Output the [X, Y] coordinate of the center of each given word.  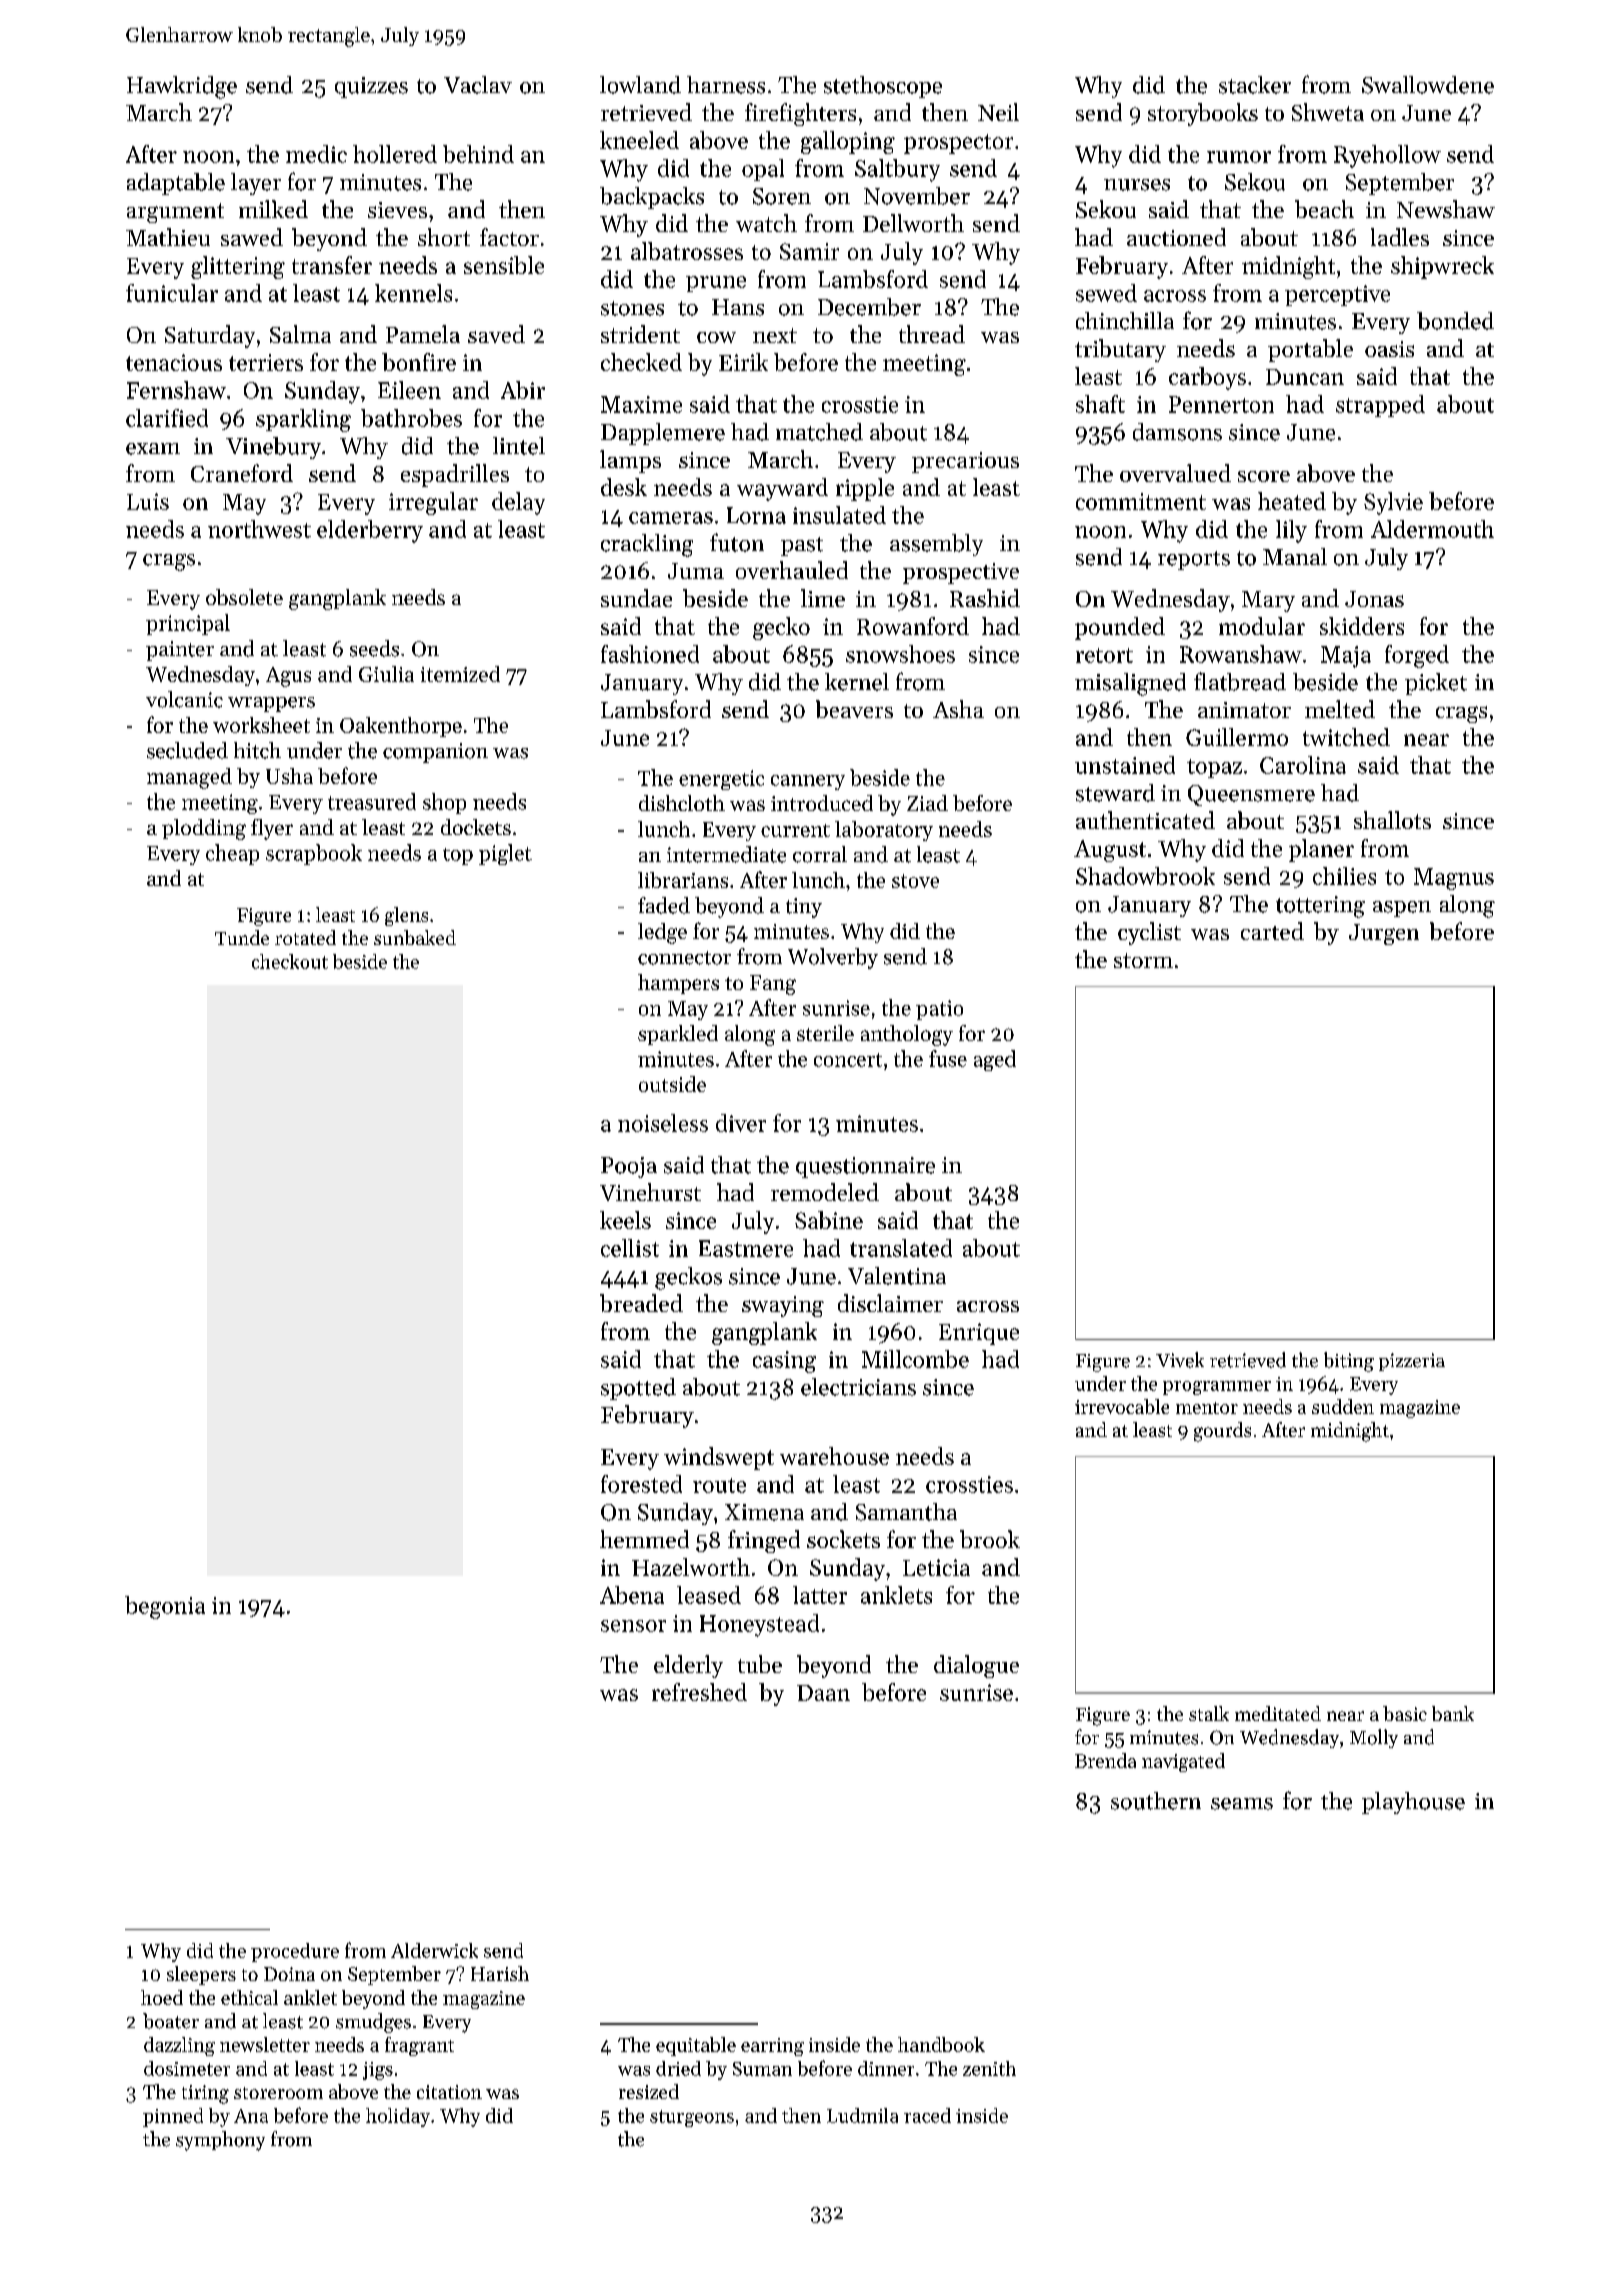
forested [641, 1484]
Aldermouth [1432, 529]
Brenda [1105, 1760]
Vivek [1180, 1360]
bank [1453, 1713]
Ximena [764, 1512]
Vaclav [478, 85]
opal [763, 170]
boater [171, 2021]
